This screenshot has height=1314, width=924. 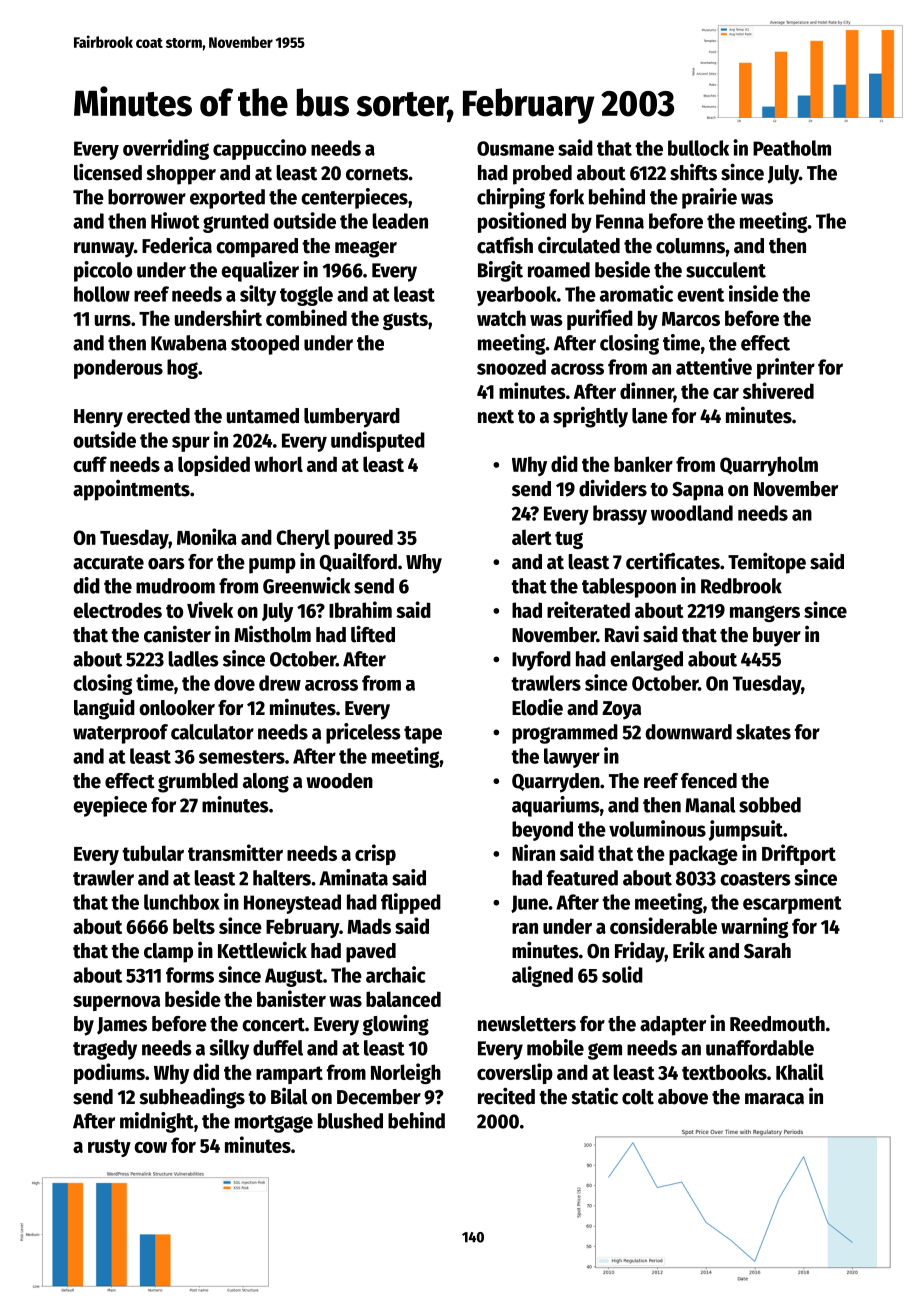 I want to click on mudroom, so click(x=175, y=586).
